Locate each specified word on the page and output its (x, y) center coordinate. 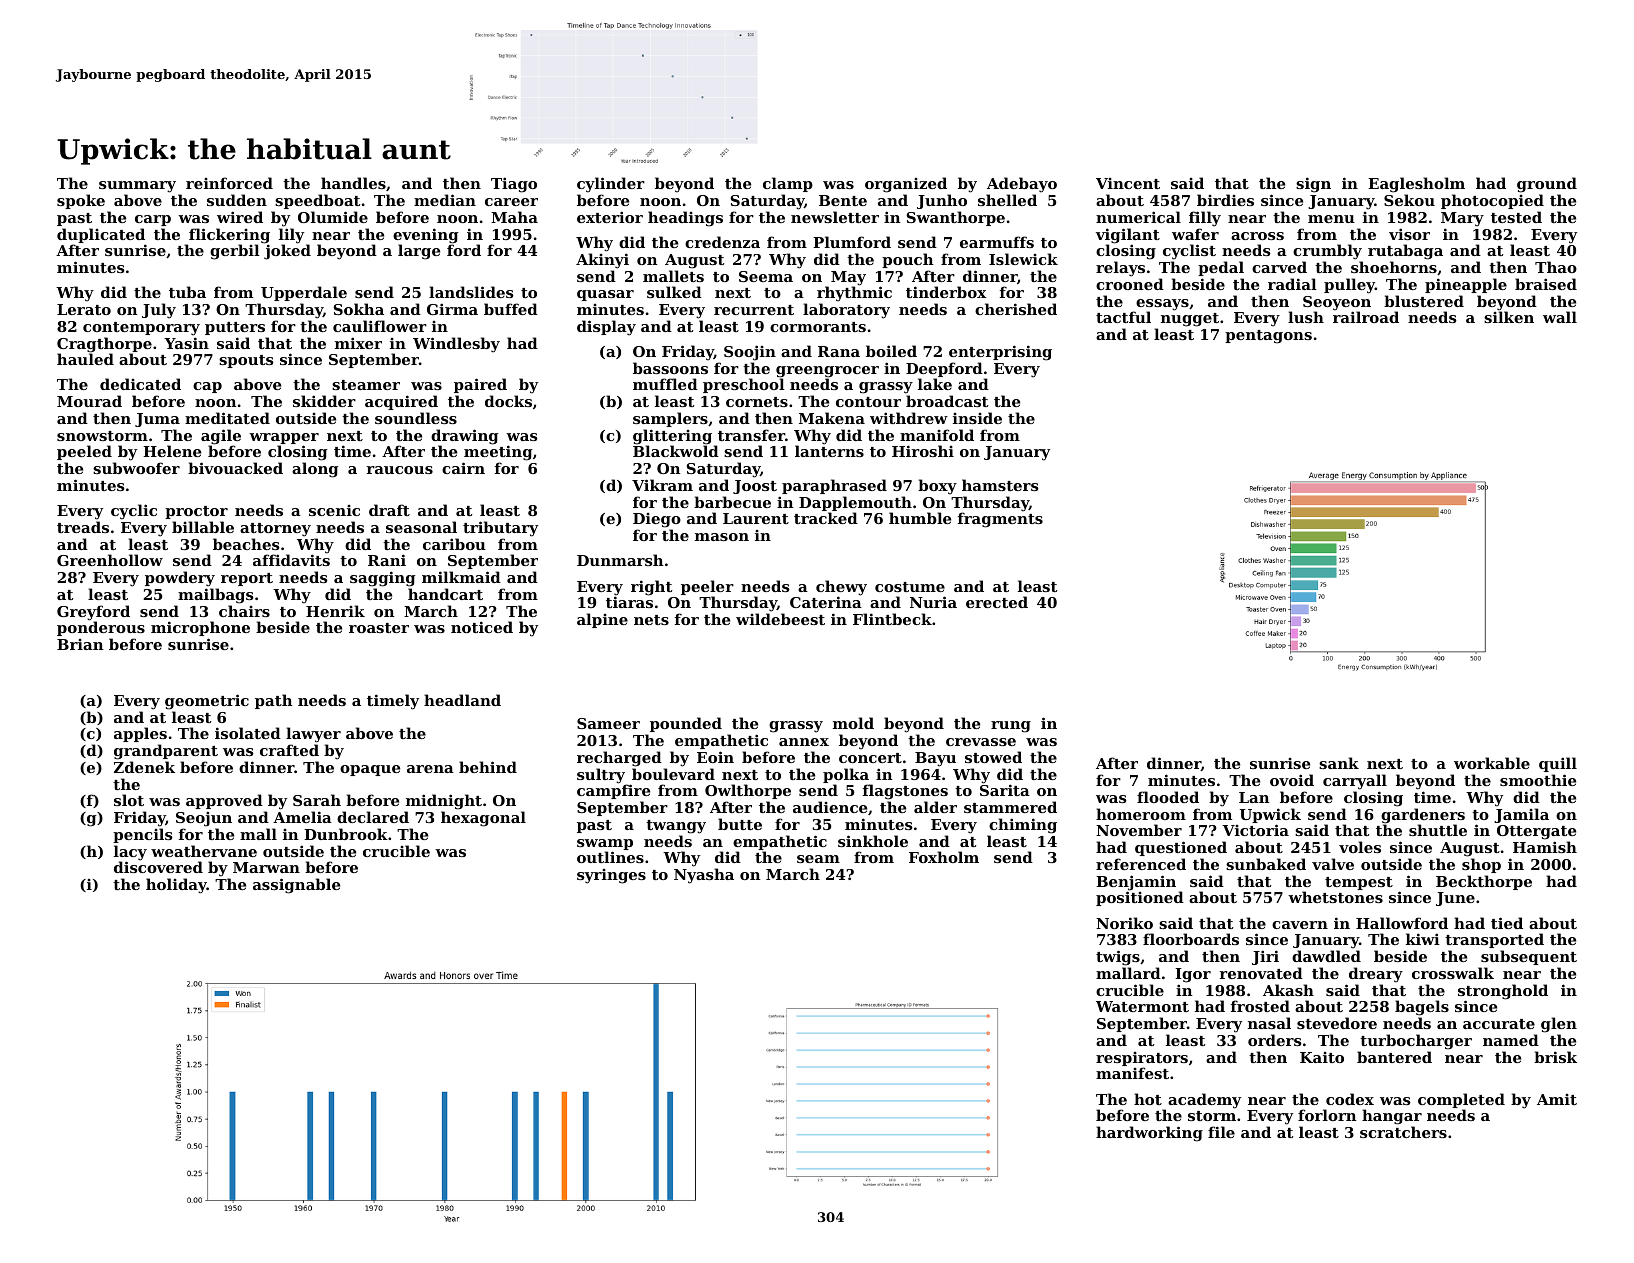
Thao (1556, 267)
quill (1558, 764)
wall (1560, 317)
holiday (176, 886)
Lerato (84, 309)
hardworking (1149, 1134)
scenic (334, 510)
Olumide (333, 217)
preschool (744, 386)
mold (853, 723)
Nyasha (704, 876)
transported (1494, 940)
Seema (766, 276)
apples (140, 734)
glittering (674, 437)
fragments (1000, 520)
